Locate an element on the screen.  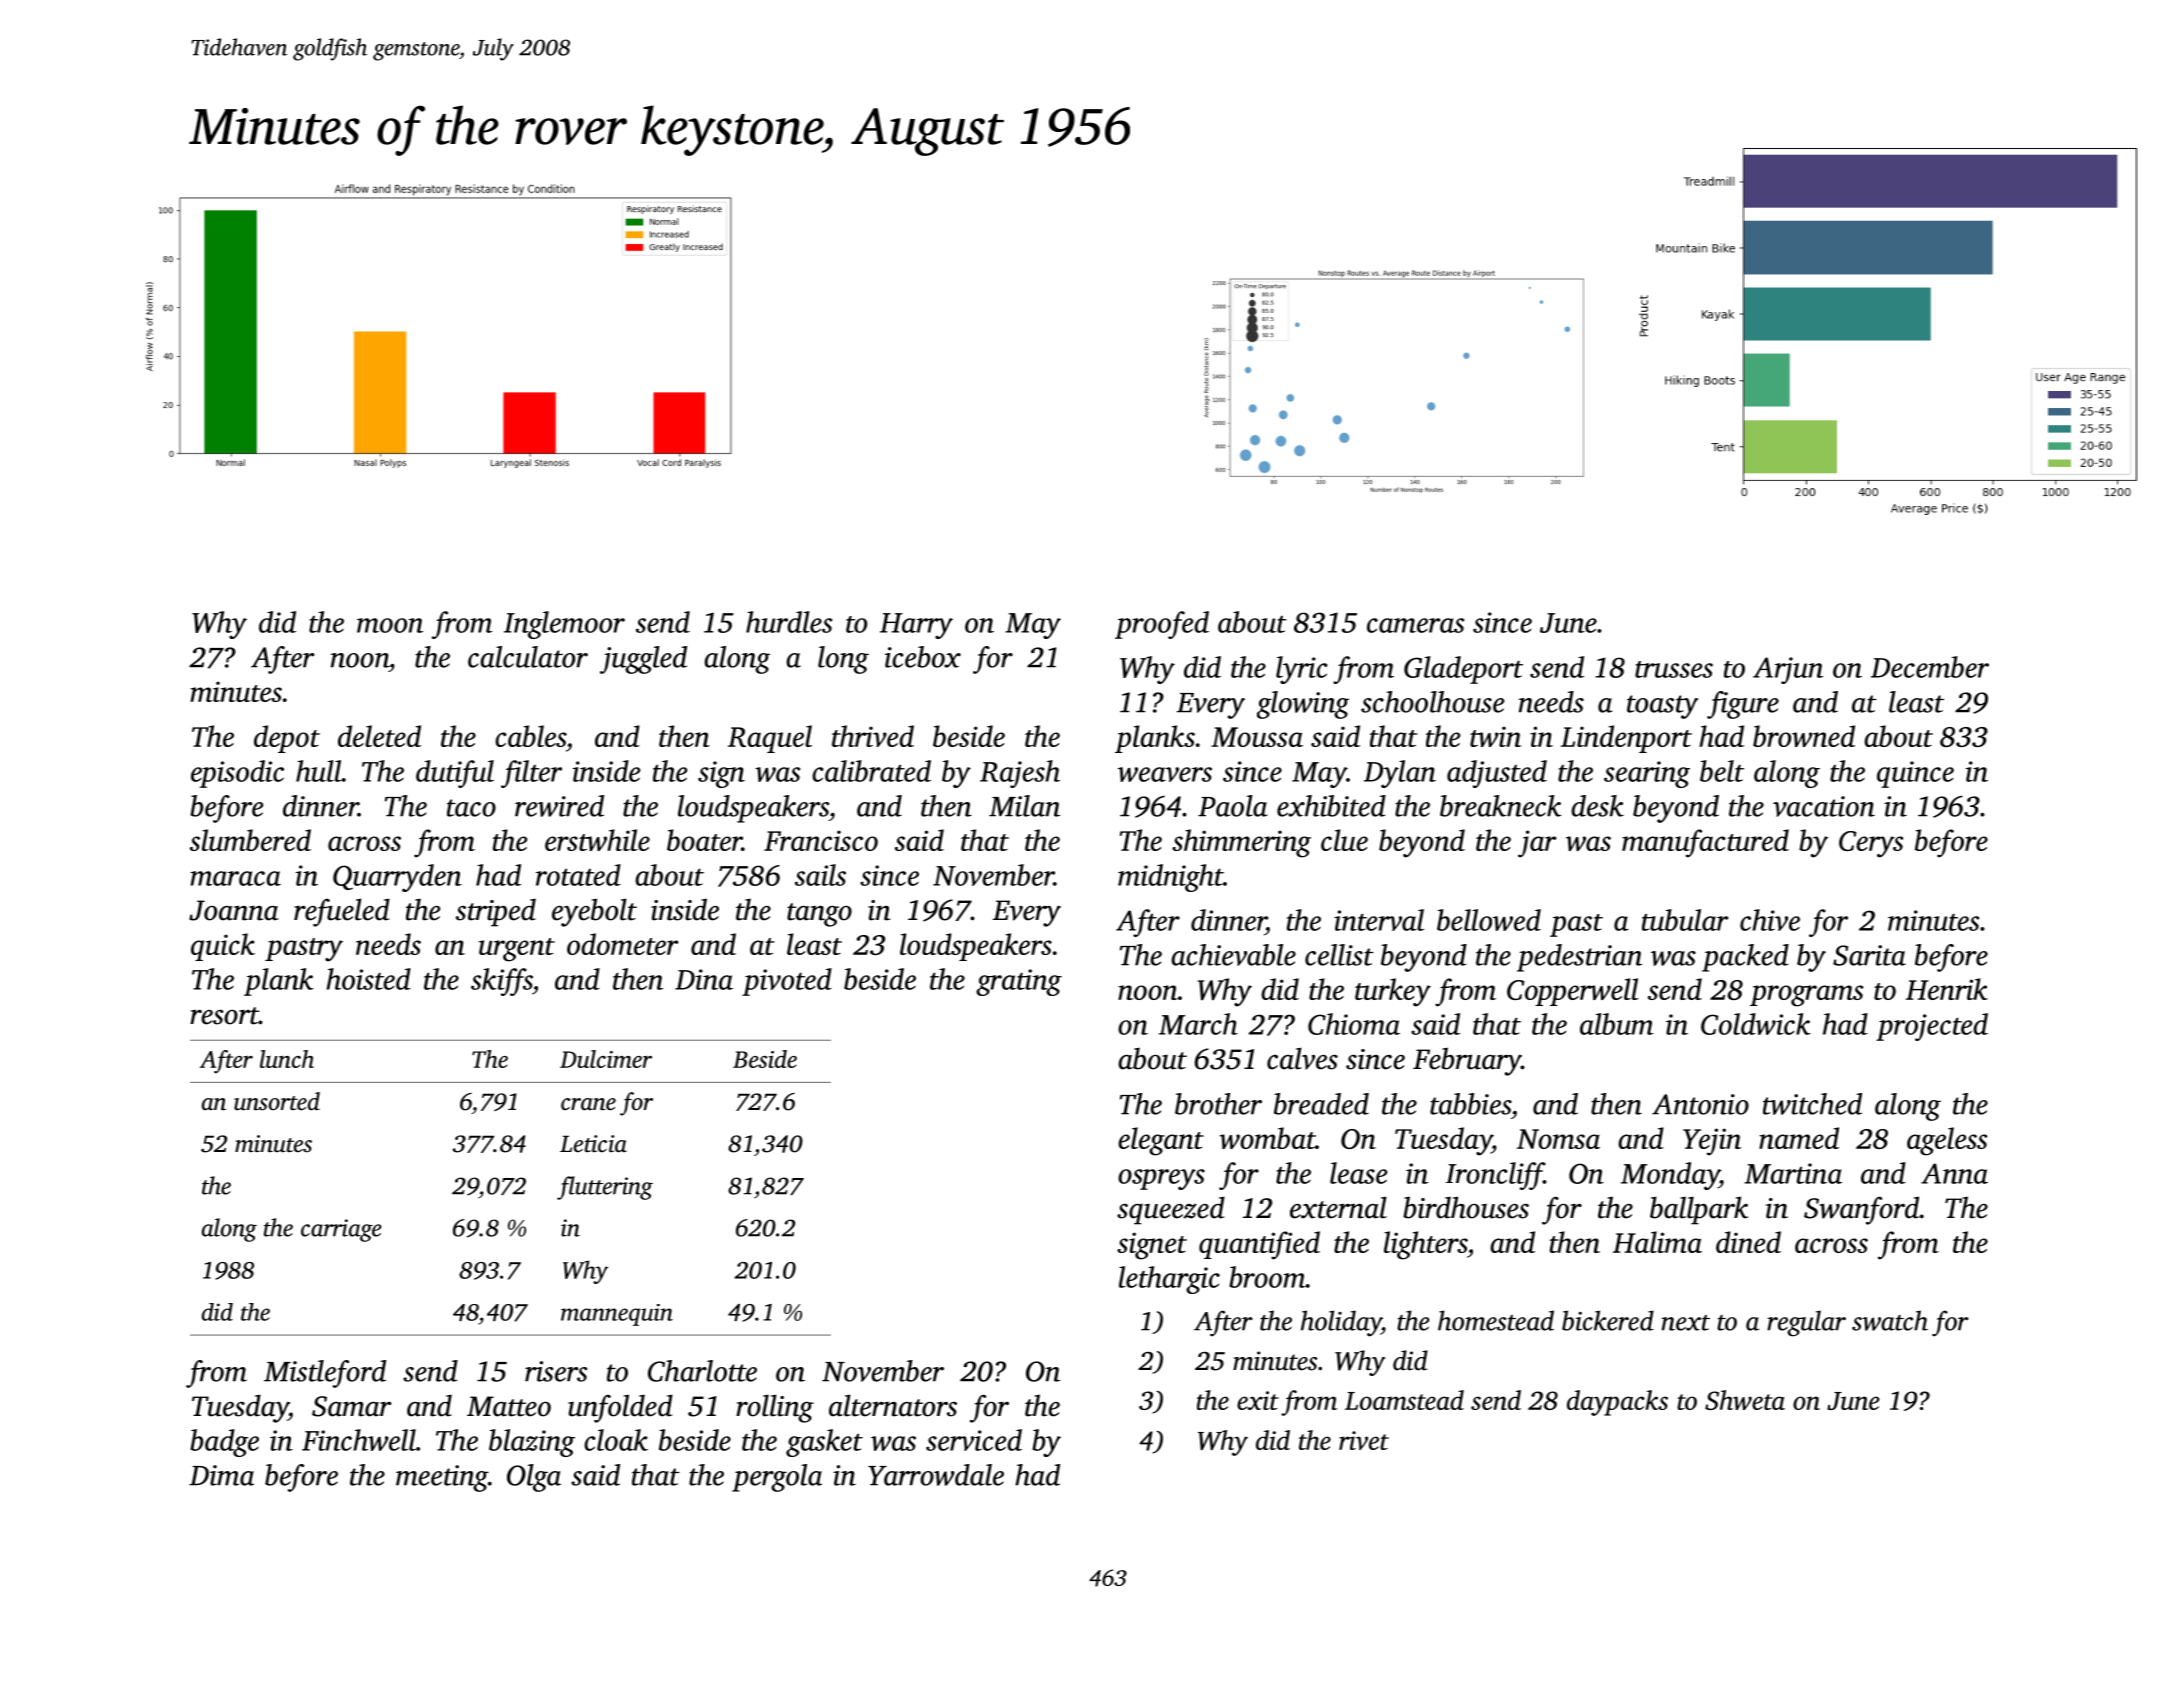
cameras is located at coordinates (1415, 625).
